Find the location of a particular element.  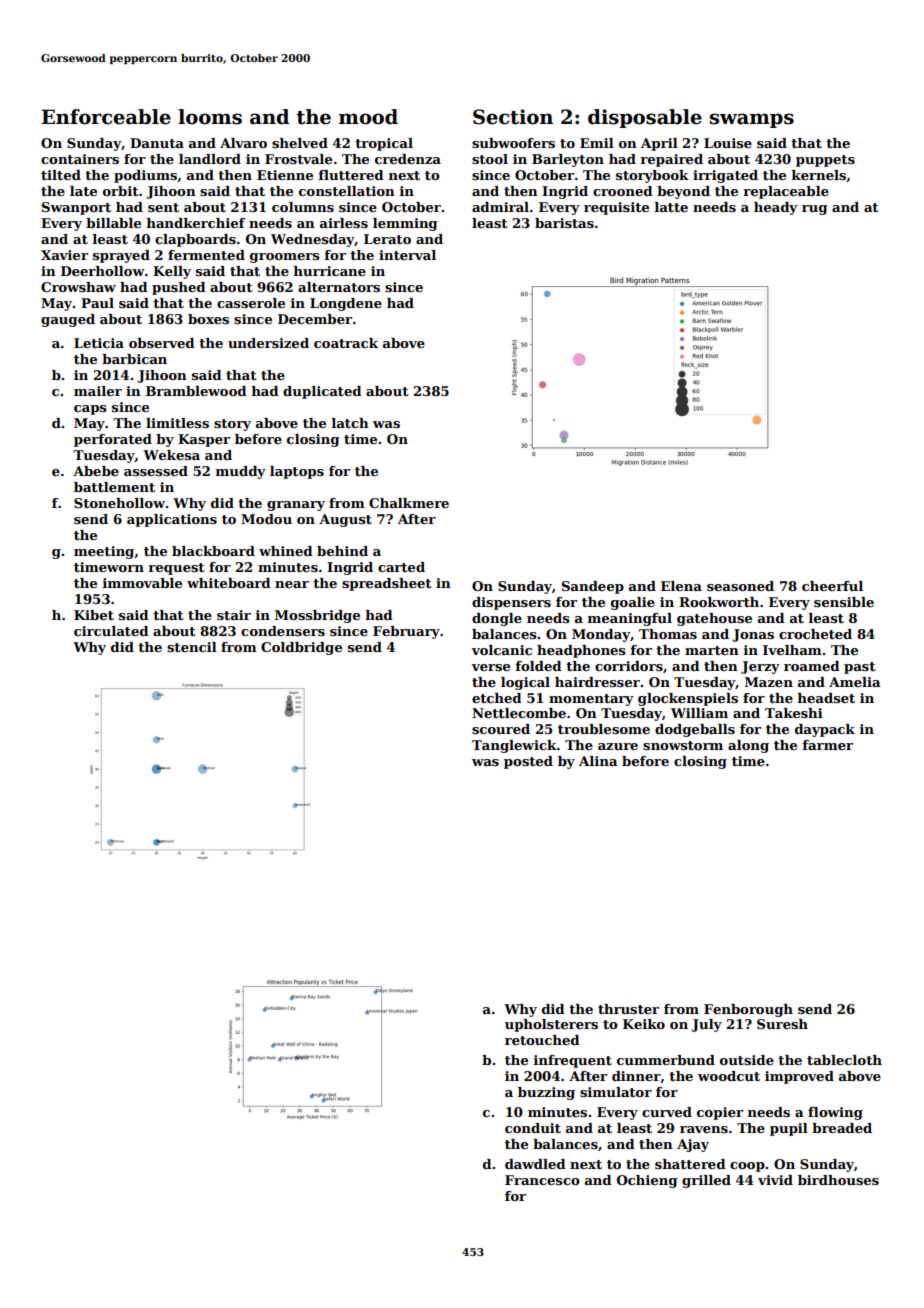

posted is located at coordinates (528, 762).
